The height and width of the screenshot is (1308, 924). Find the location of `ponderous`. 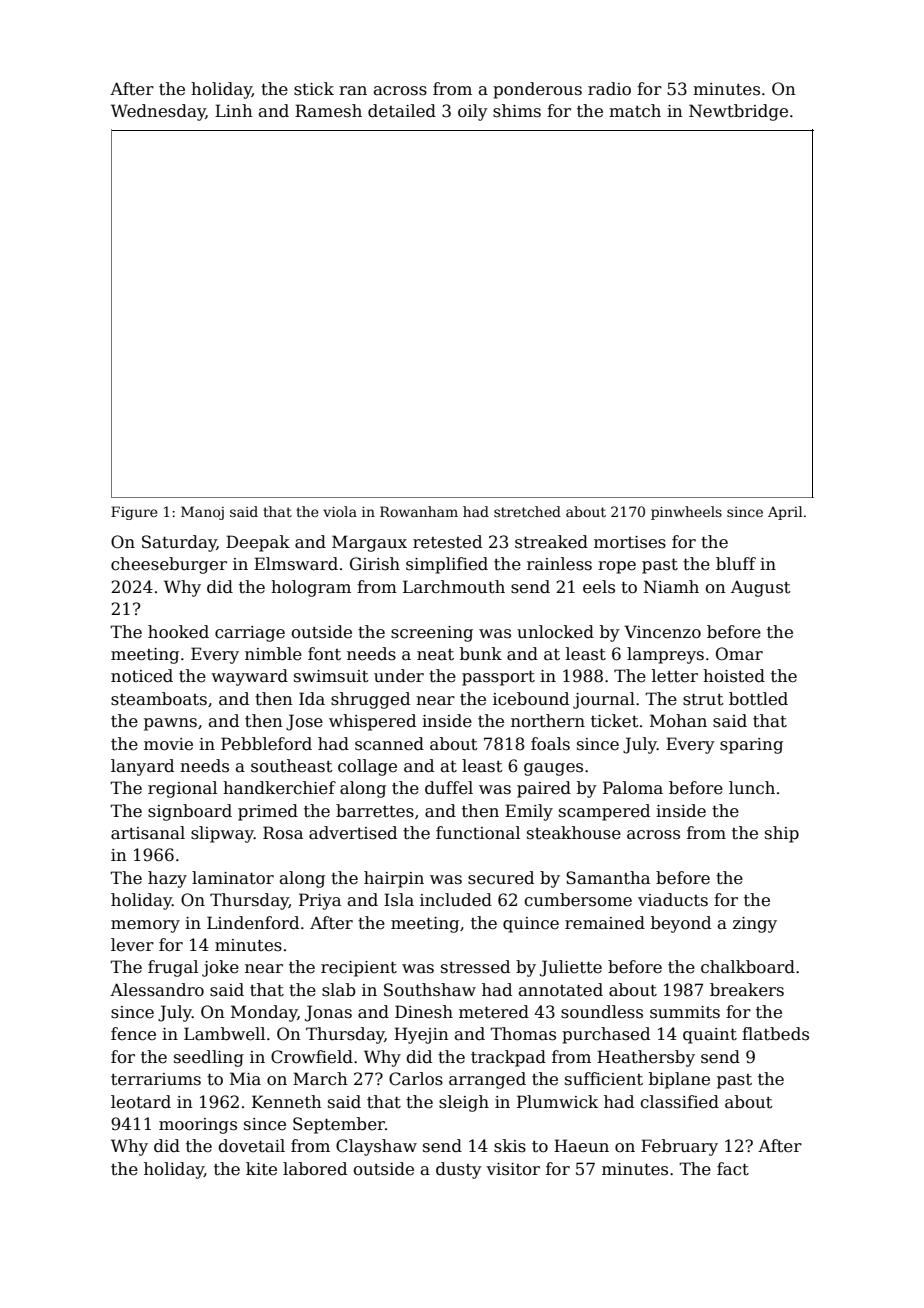

ponderous is located at coordinates (537, 90).
